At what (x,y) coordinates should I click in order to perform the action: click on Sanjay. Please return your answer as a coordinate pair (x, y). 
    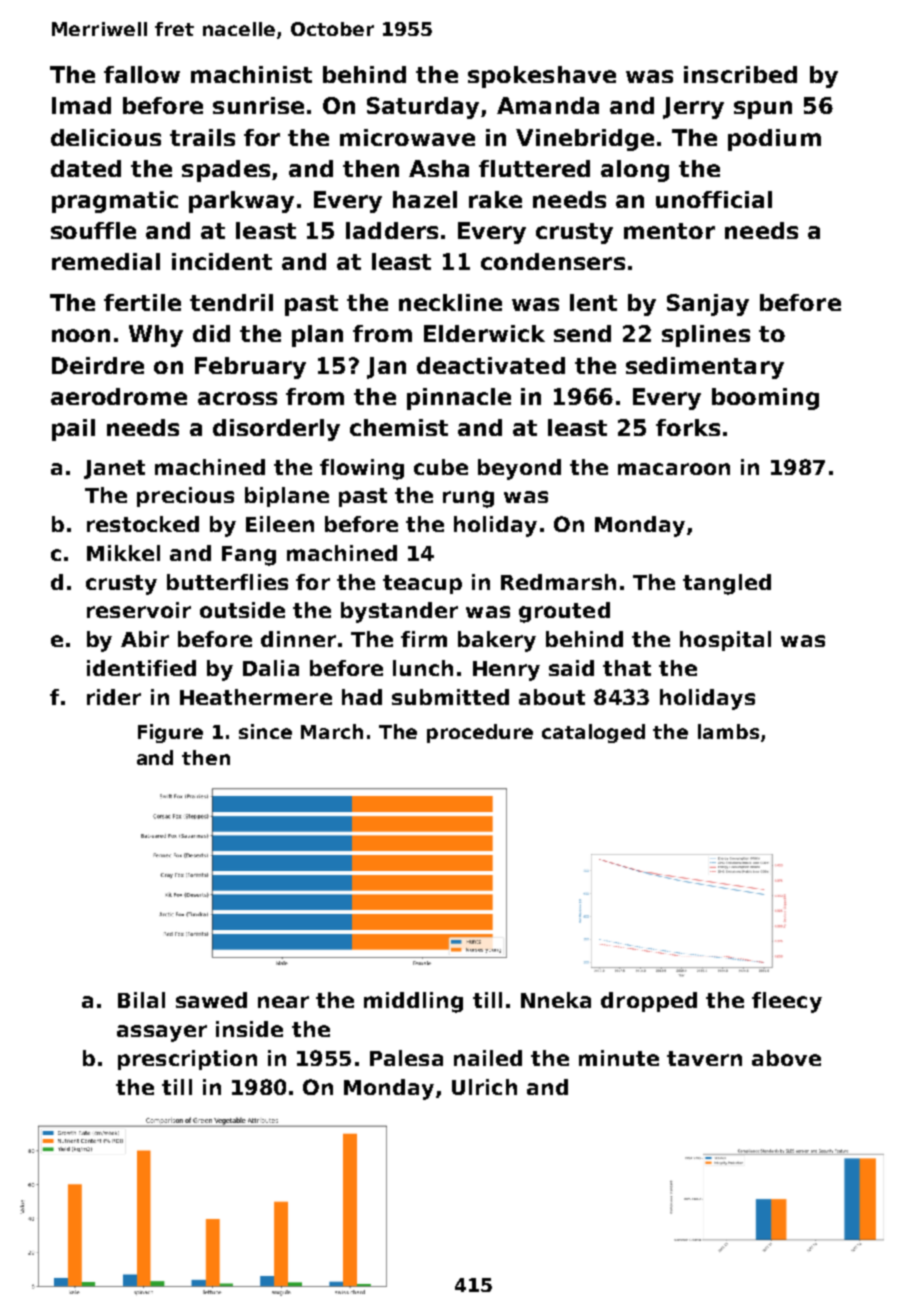
    Looking at the image, I should click on (708, 305).
